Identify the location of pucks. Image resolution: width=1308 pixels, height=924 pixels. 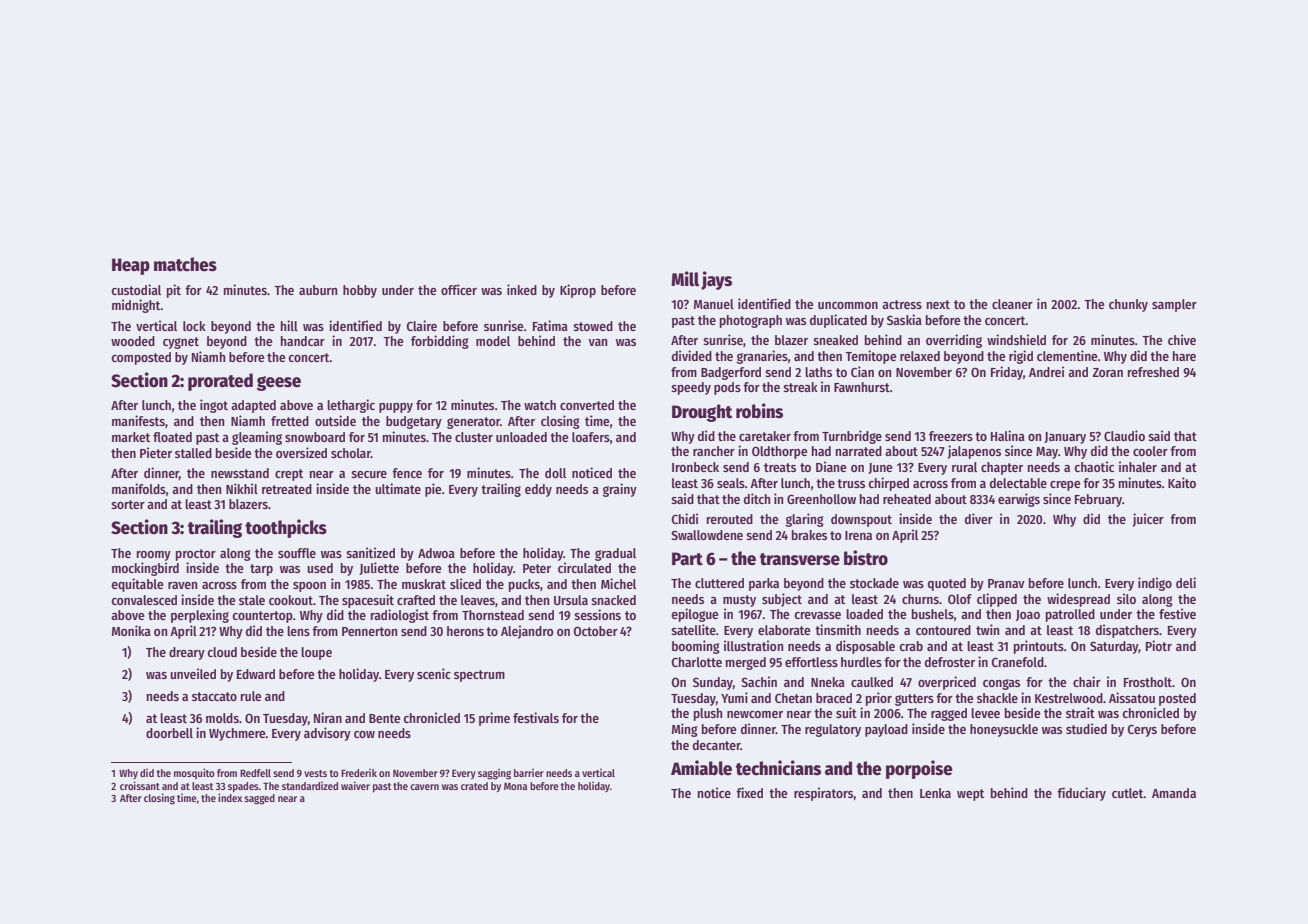
(524, 585).
